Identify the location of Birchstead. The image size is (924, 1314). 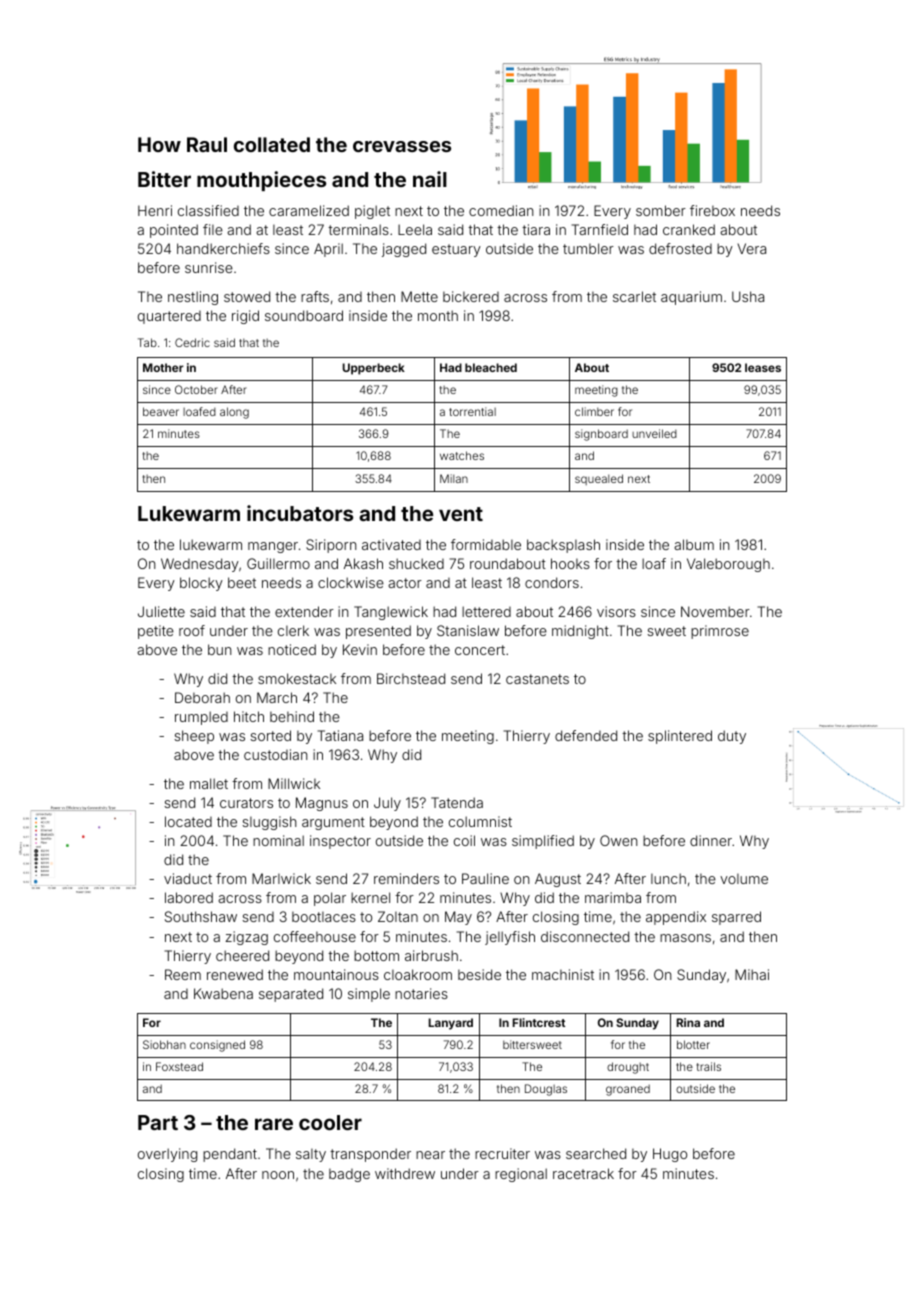
(411, 678).
